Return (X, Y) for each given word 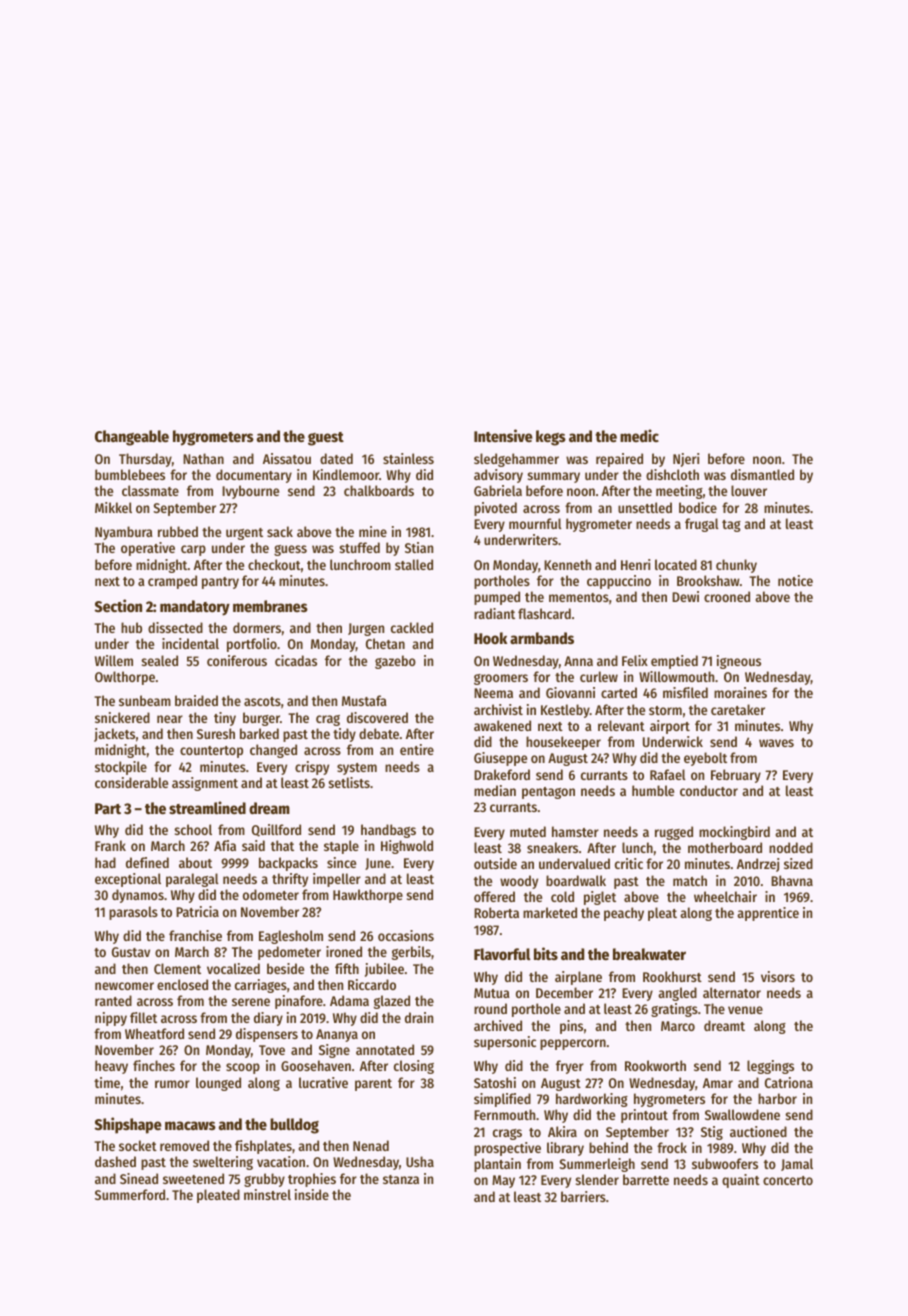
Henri (635, 564)
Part (108, 808)
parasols (133, 913)
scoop (243, 1068)
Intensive (503, 435)
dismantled (762, 474)
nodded (791, 847)
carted (619, 692)
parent (373, 1085)
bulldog (294, 1126)
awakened (502, 725)
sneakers (552, 847)
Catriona (789, 1082)
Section (118, 605)
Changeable (132, 438)
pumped (497, 598)
